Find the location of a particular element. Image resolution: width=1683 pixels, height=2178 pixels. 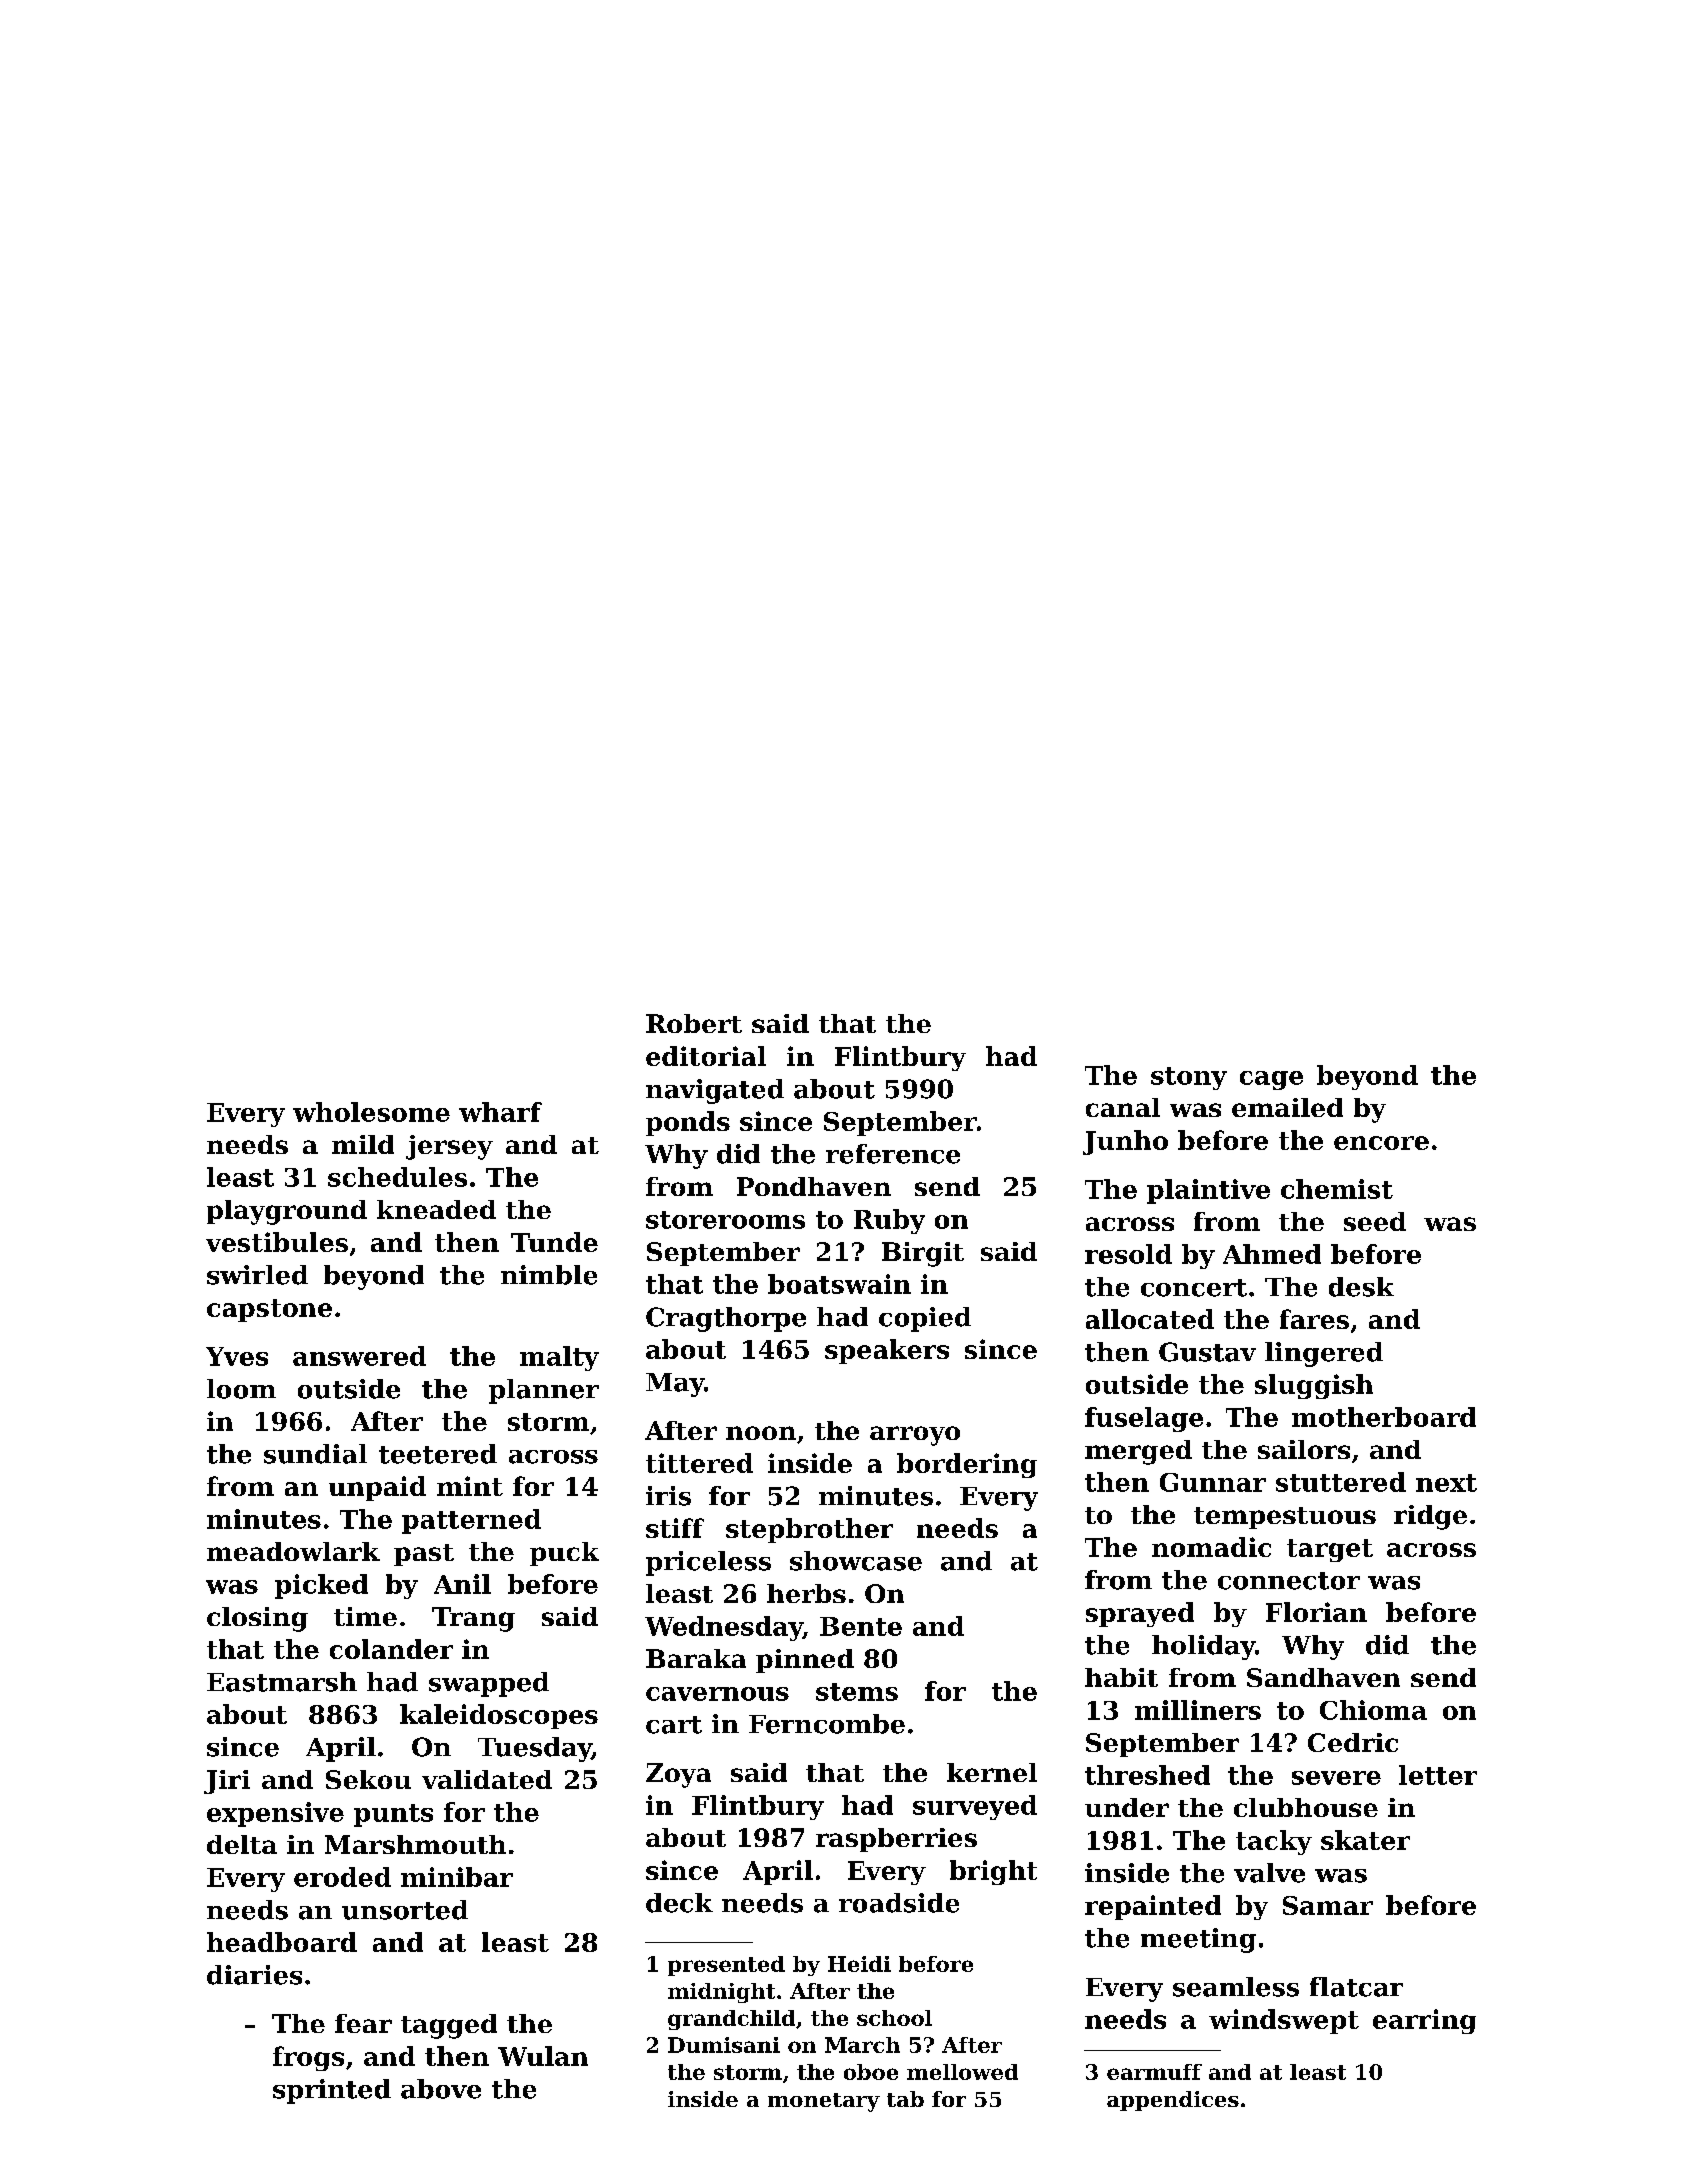

Gunnar is located at coordinates (1213, 1482).
